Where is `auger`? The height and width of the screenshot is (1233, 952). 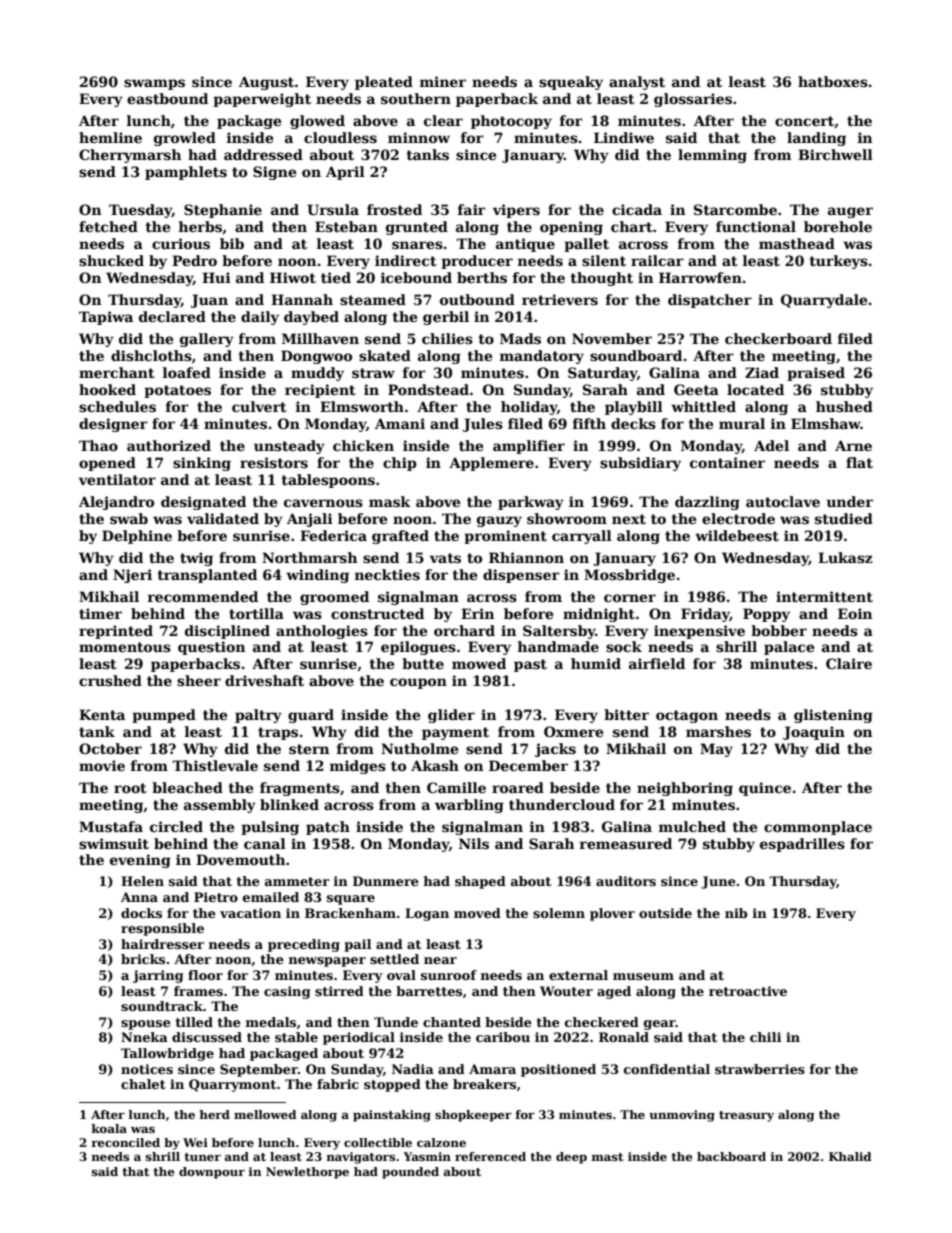 auger is located at coordinates (850, 212).
